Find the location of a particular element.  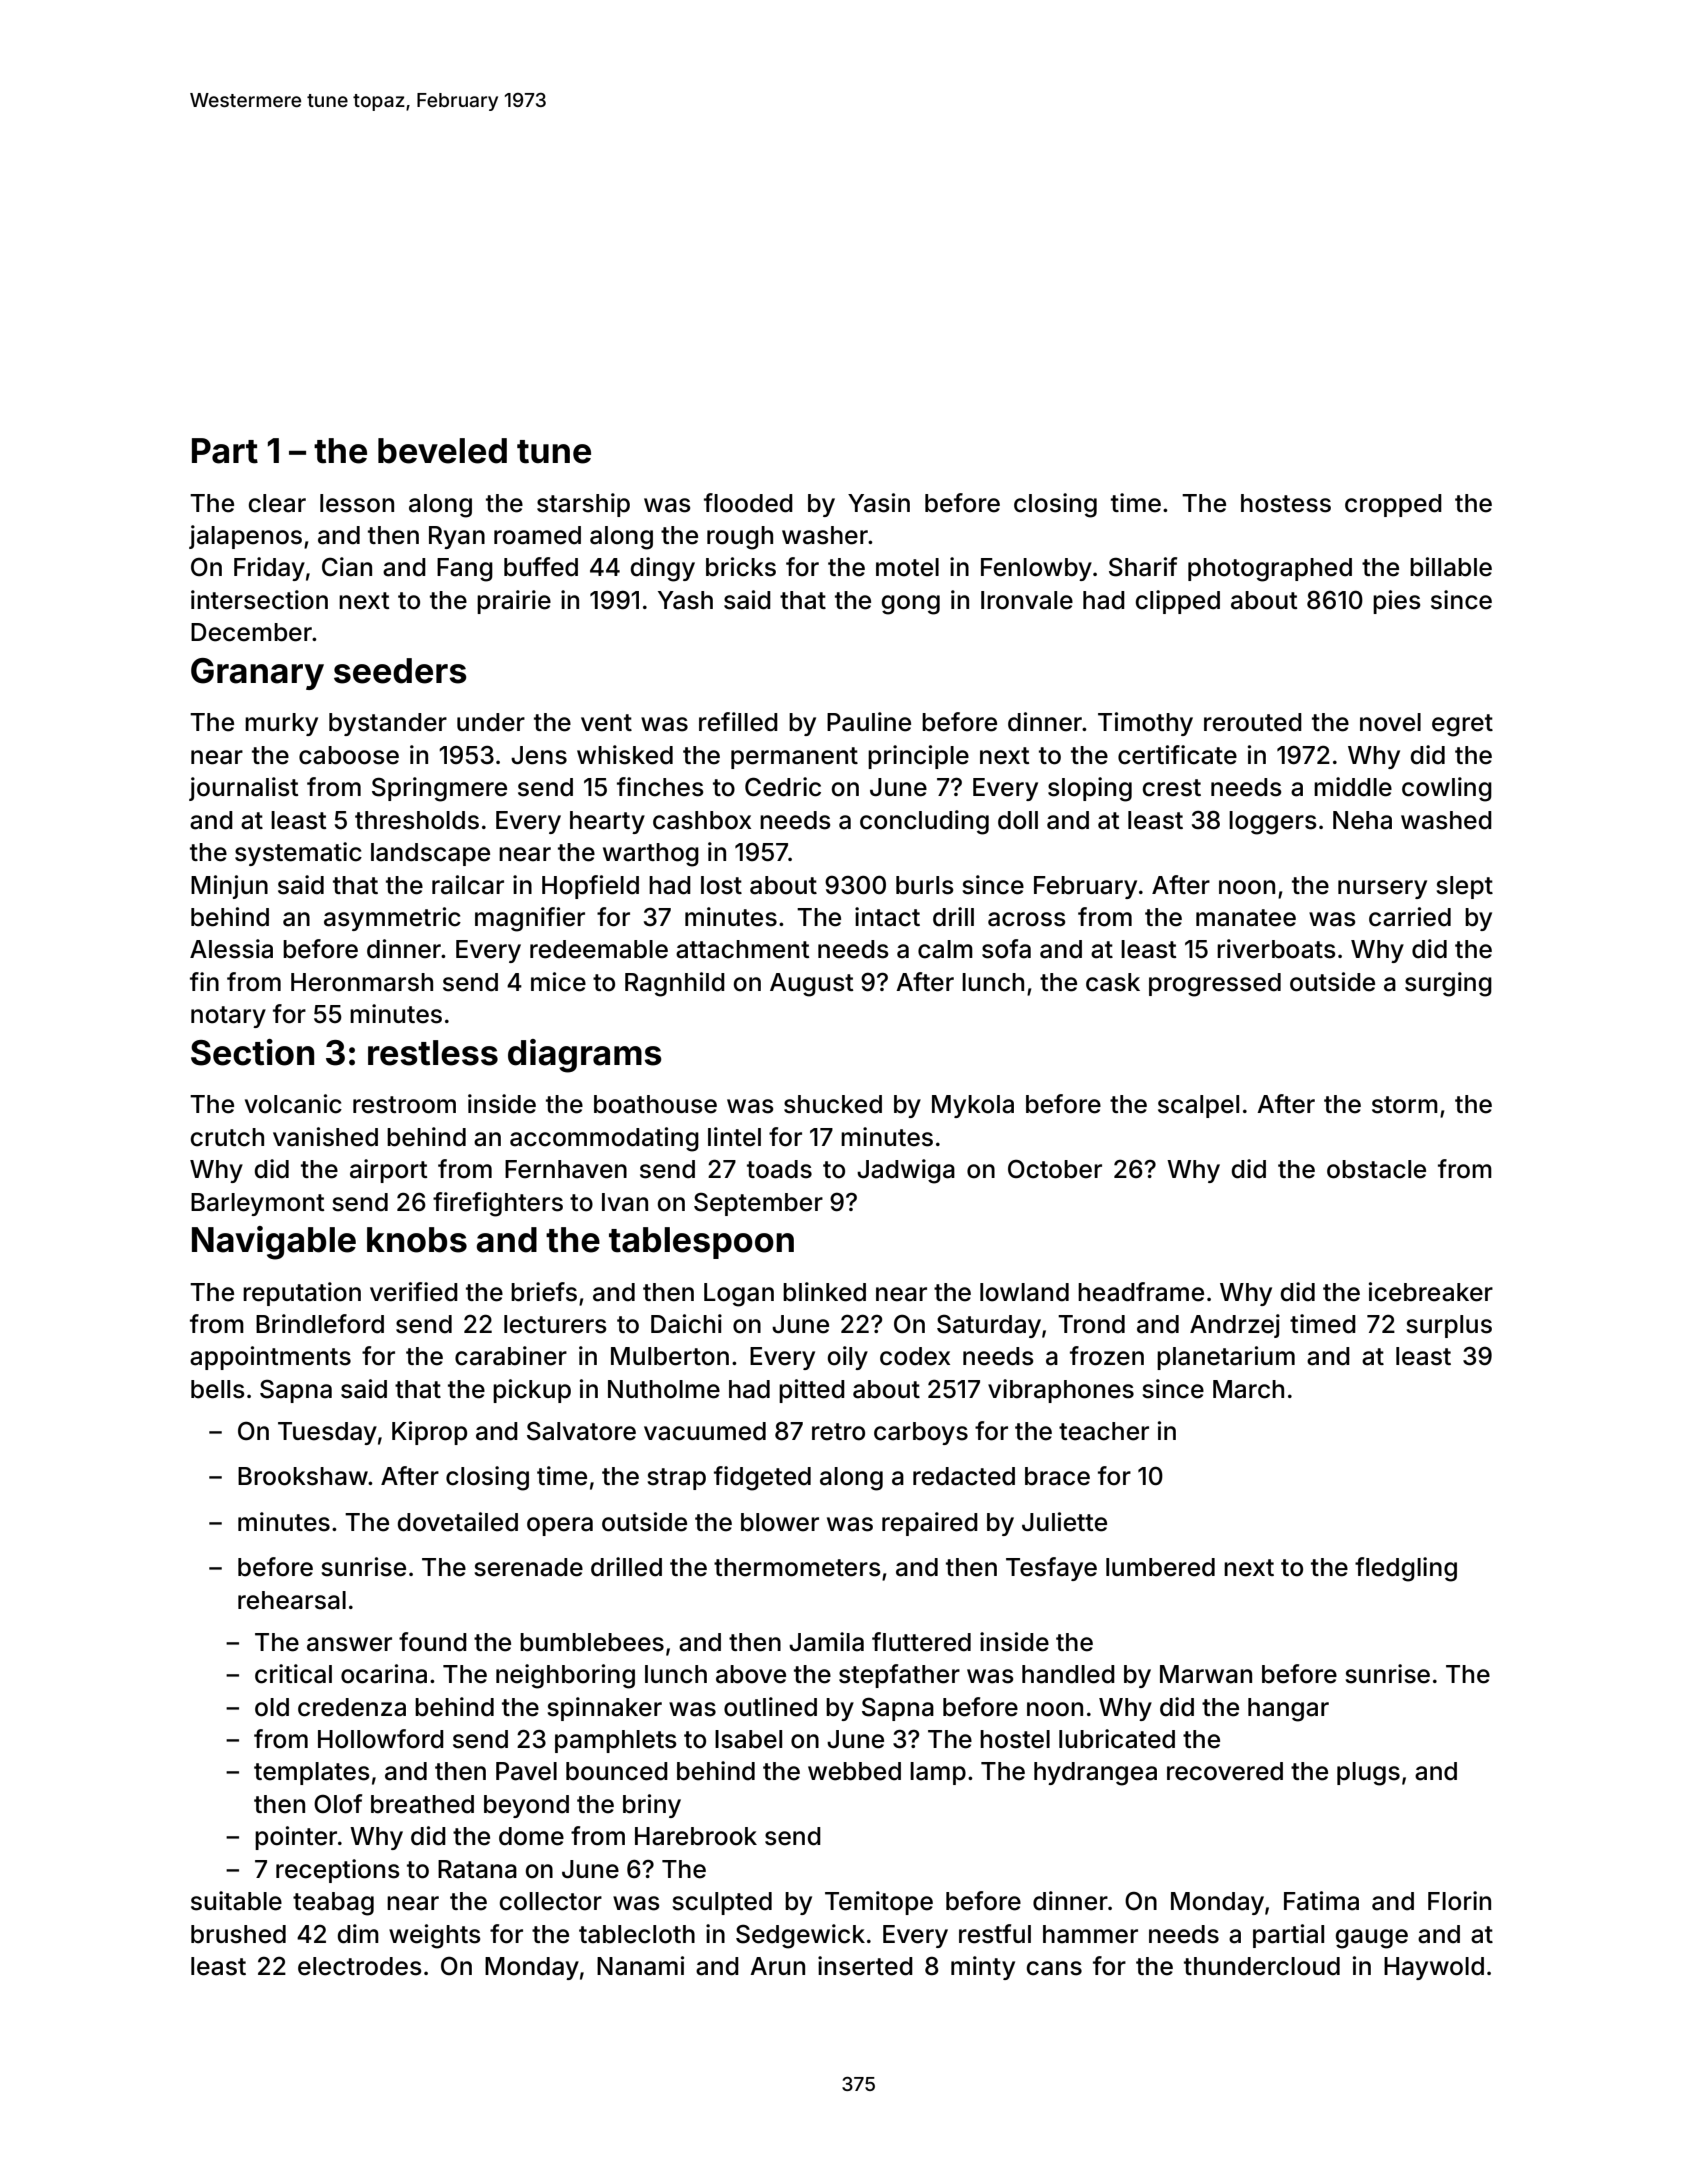

Arun is located at coordinates (777, 1966).
